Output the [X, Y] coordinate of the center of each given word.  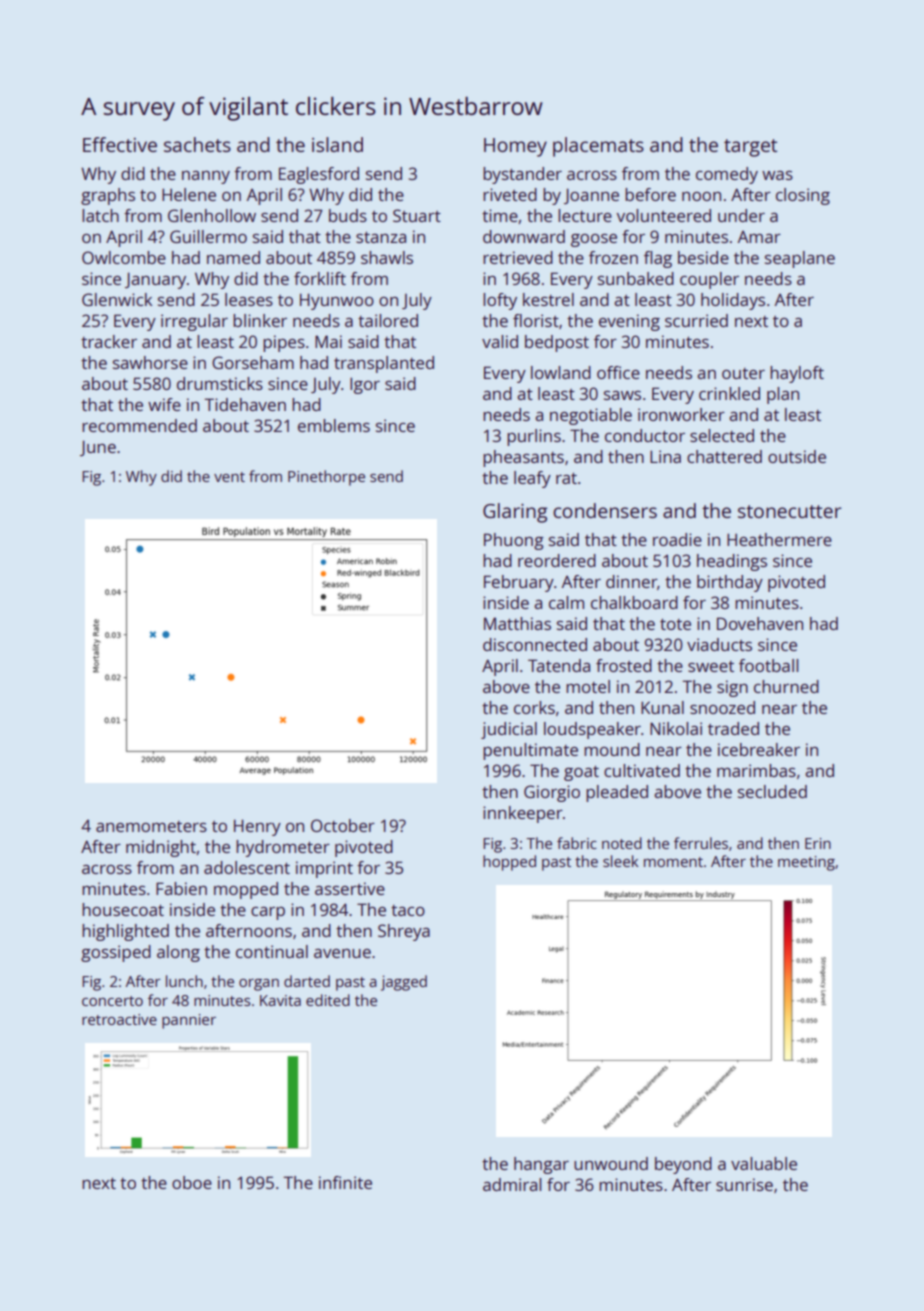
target [750, 148]
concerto [112, 1001]
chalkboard [634, 602]
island [337, 144]
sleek [620, 861]
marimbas [756, 770]
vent [229, 477]
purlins [534, 437]
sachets [197, 144]
